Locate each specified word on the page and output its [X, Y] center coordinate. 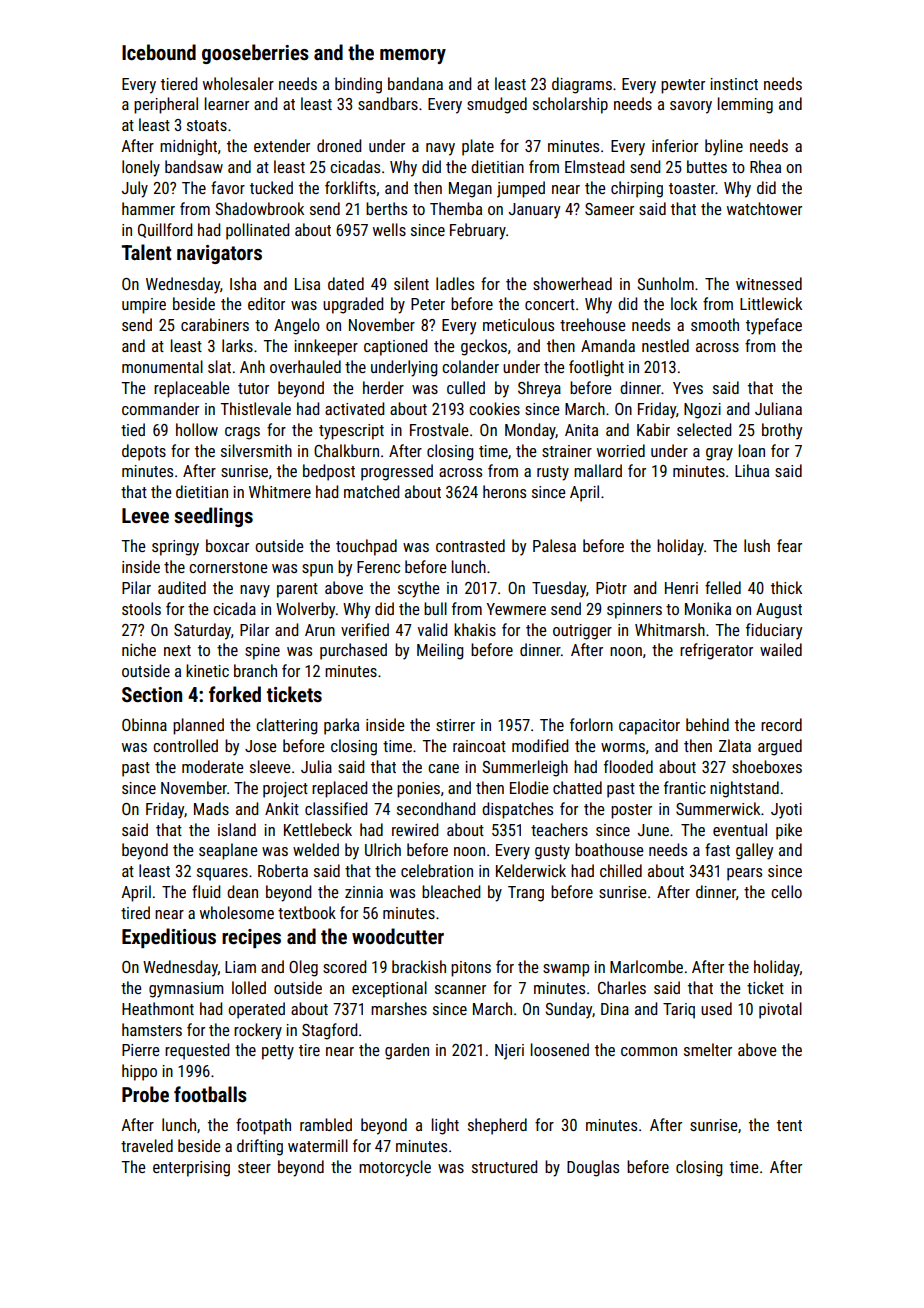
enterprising [191, 1169]
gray [719, 454]
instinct [734, 84]
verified [365, 629]
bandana [415, 83]
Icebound [159, 52]
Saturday [202, 631]
